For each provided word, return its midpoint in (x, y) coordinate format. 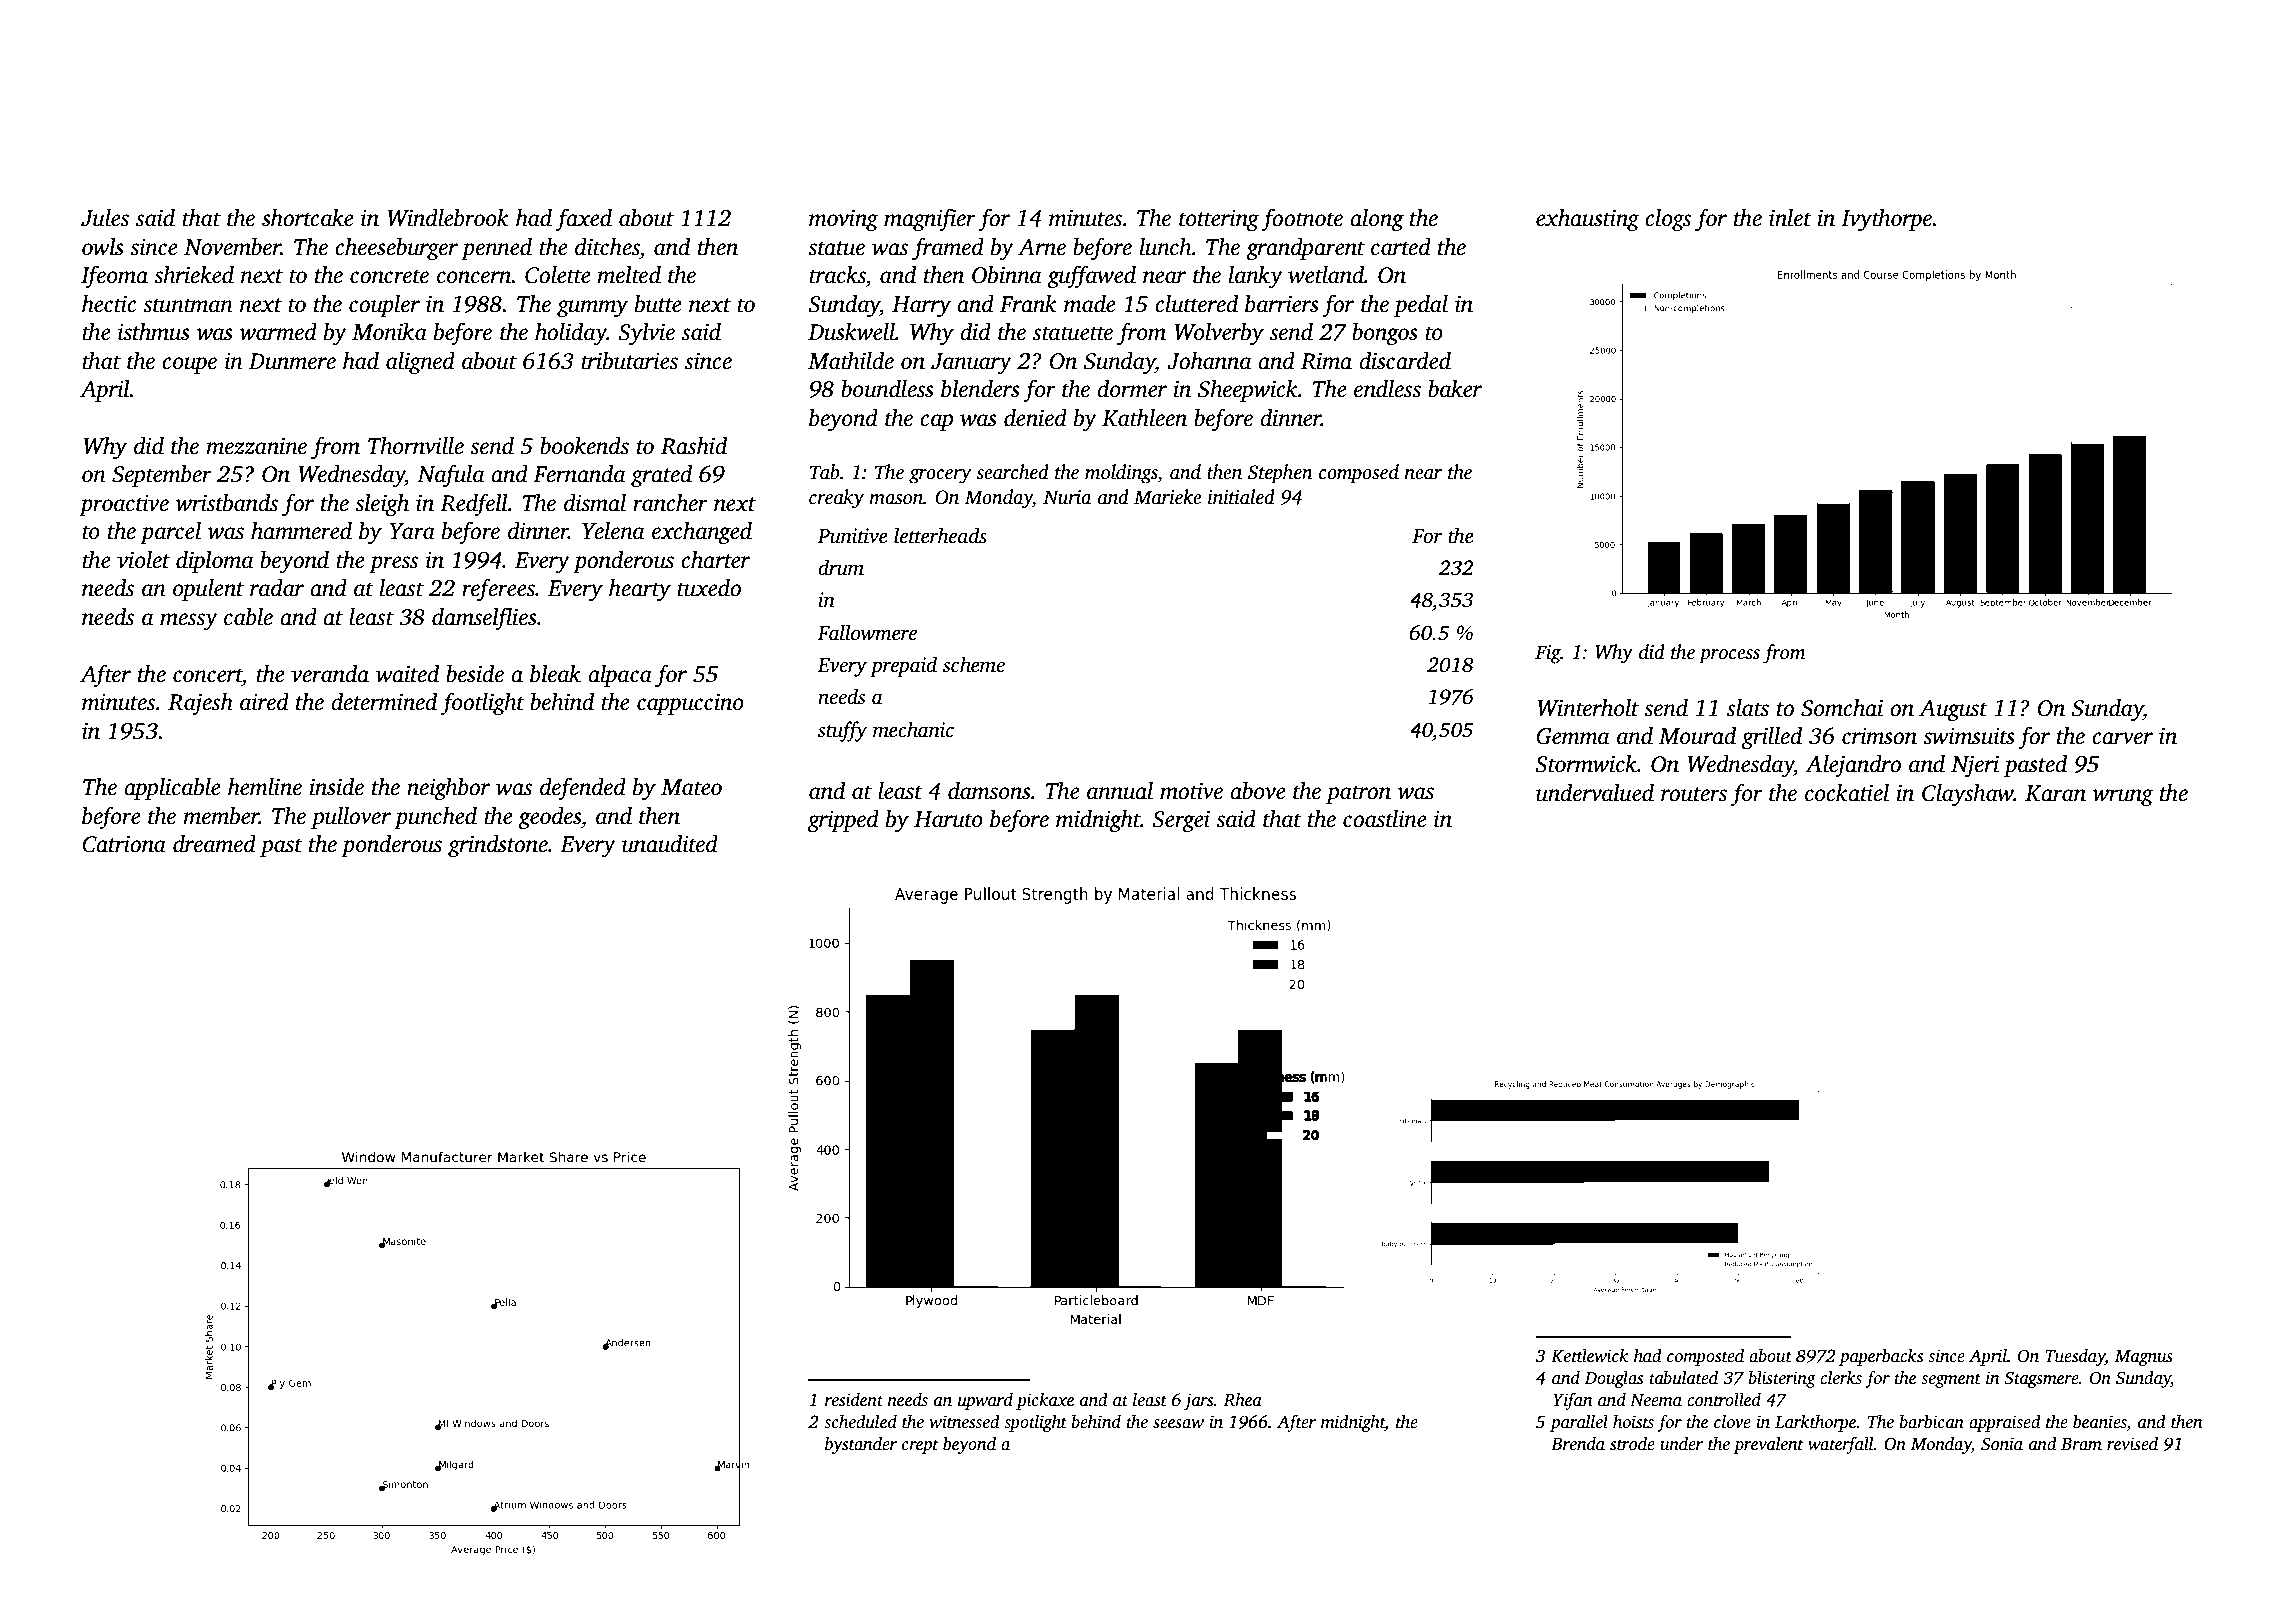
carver (2122, 738)
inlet (1790, 218)
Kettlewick (1589, 1356)
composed (1359, 474)
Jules (105, 218)
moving (844, 220)
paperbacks (1881, 1357)
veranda (330, 674)
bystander (861, 1445)
